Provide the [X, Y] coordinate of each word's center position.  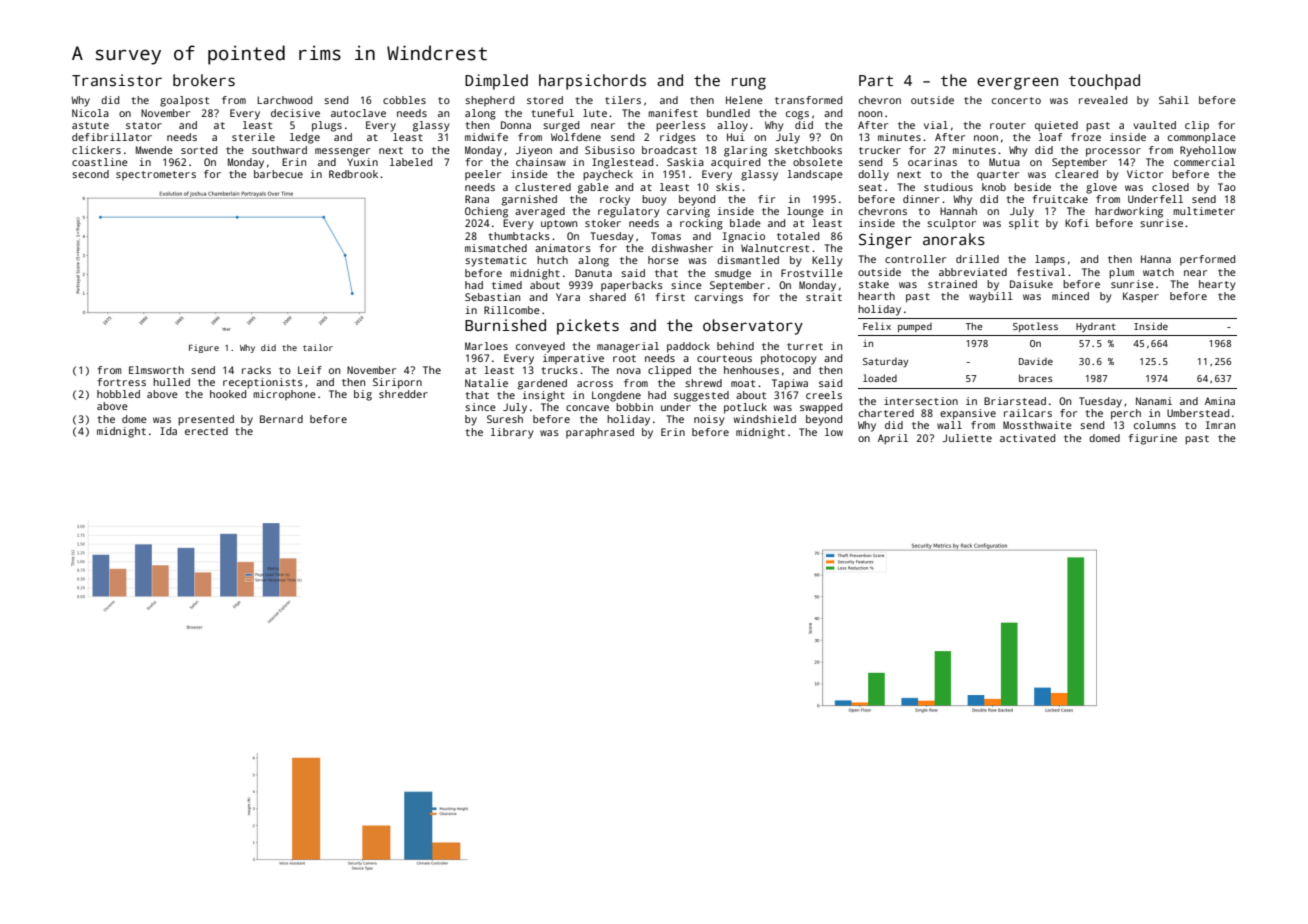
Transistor [117, 80]
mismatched [496, 248]
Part [876, 80]
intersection [921, 401]
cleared [1076, 174]
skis [728, 187]
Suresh [505, 419]
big [363, 395]
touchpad [1104, 82]
